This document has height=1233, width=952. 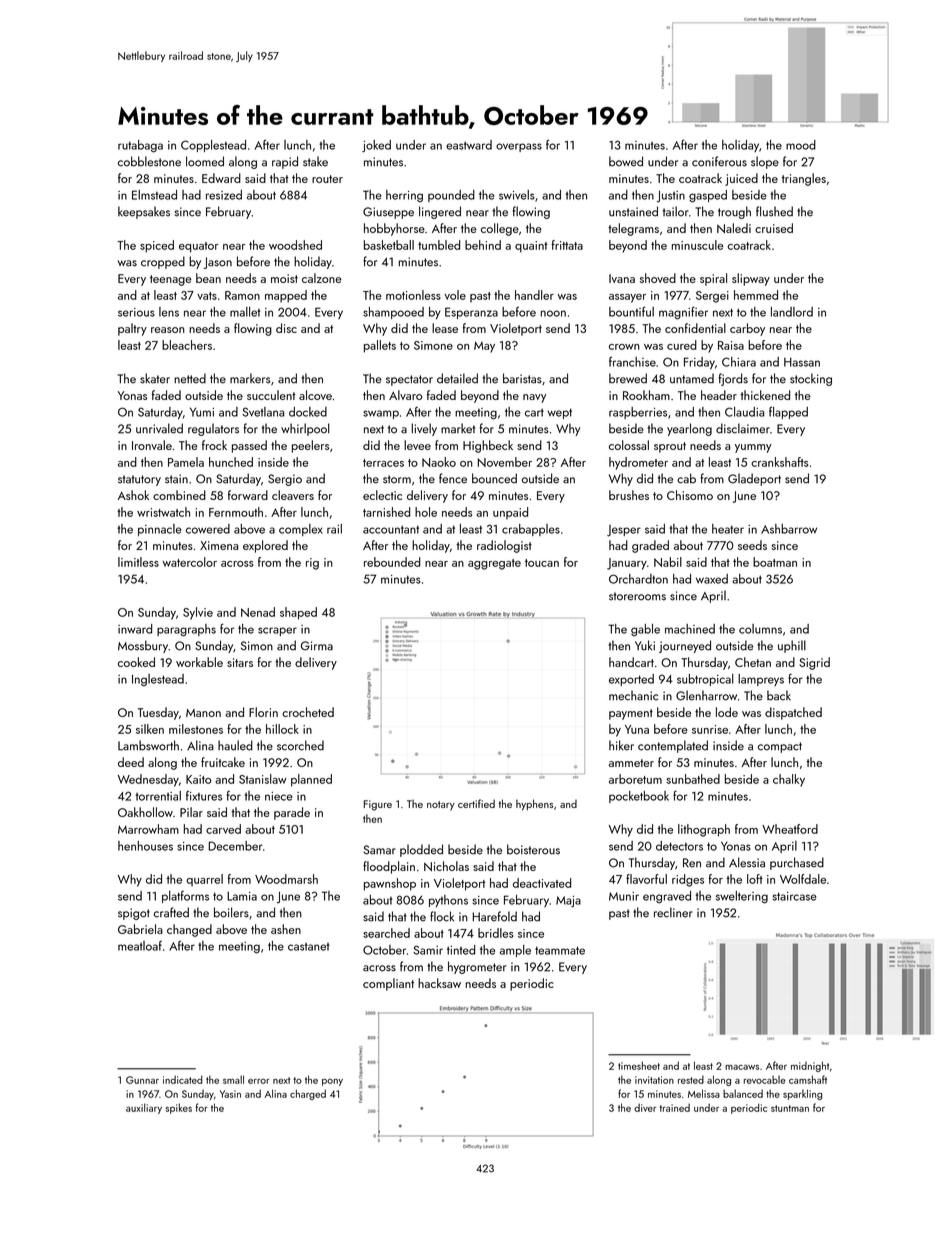 What do you see at coordinates (231, 462) in the document?
I see `hunched` at bounding box center [231, 462].
